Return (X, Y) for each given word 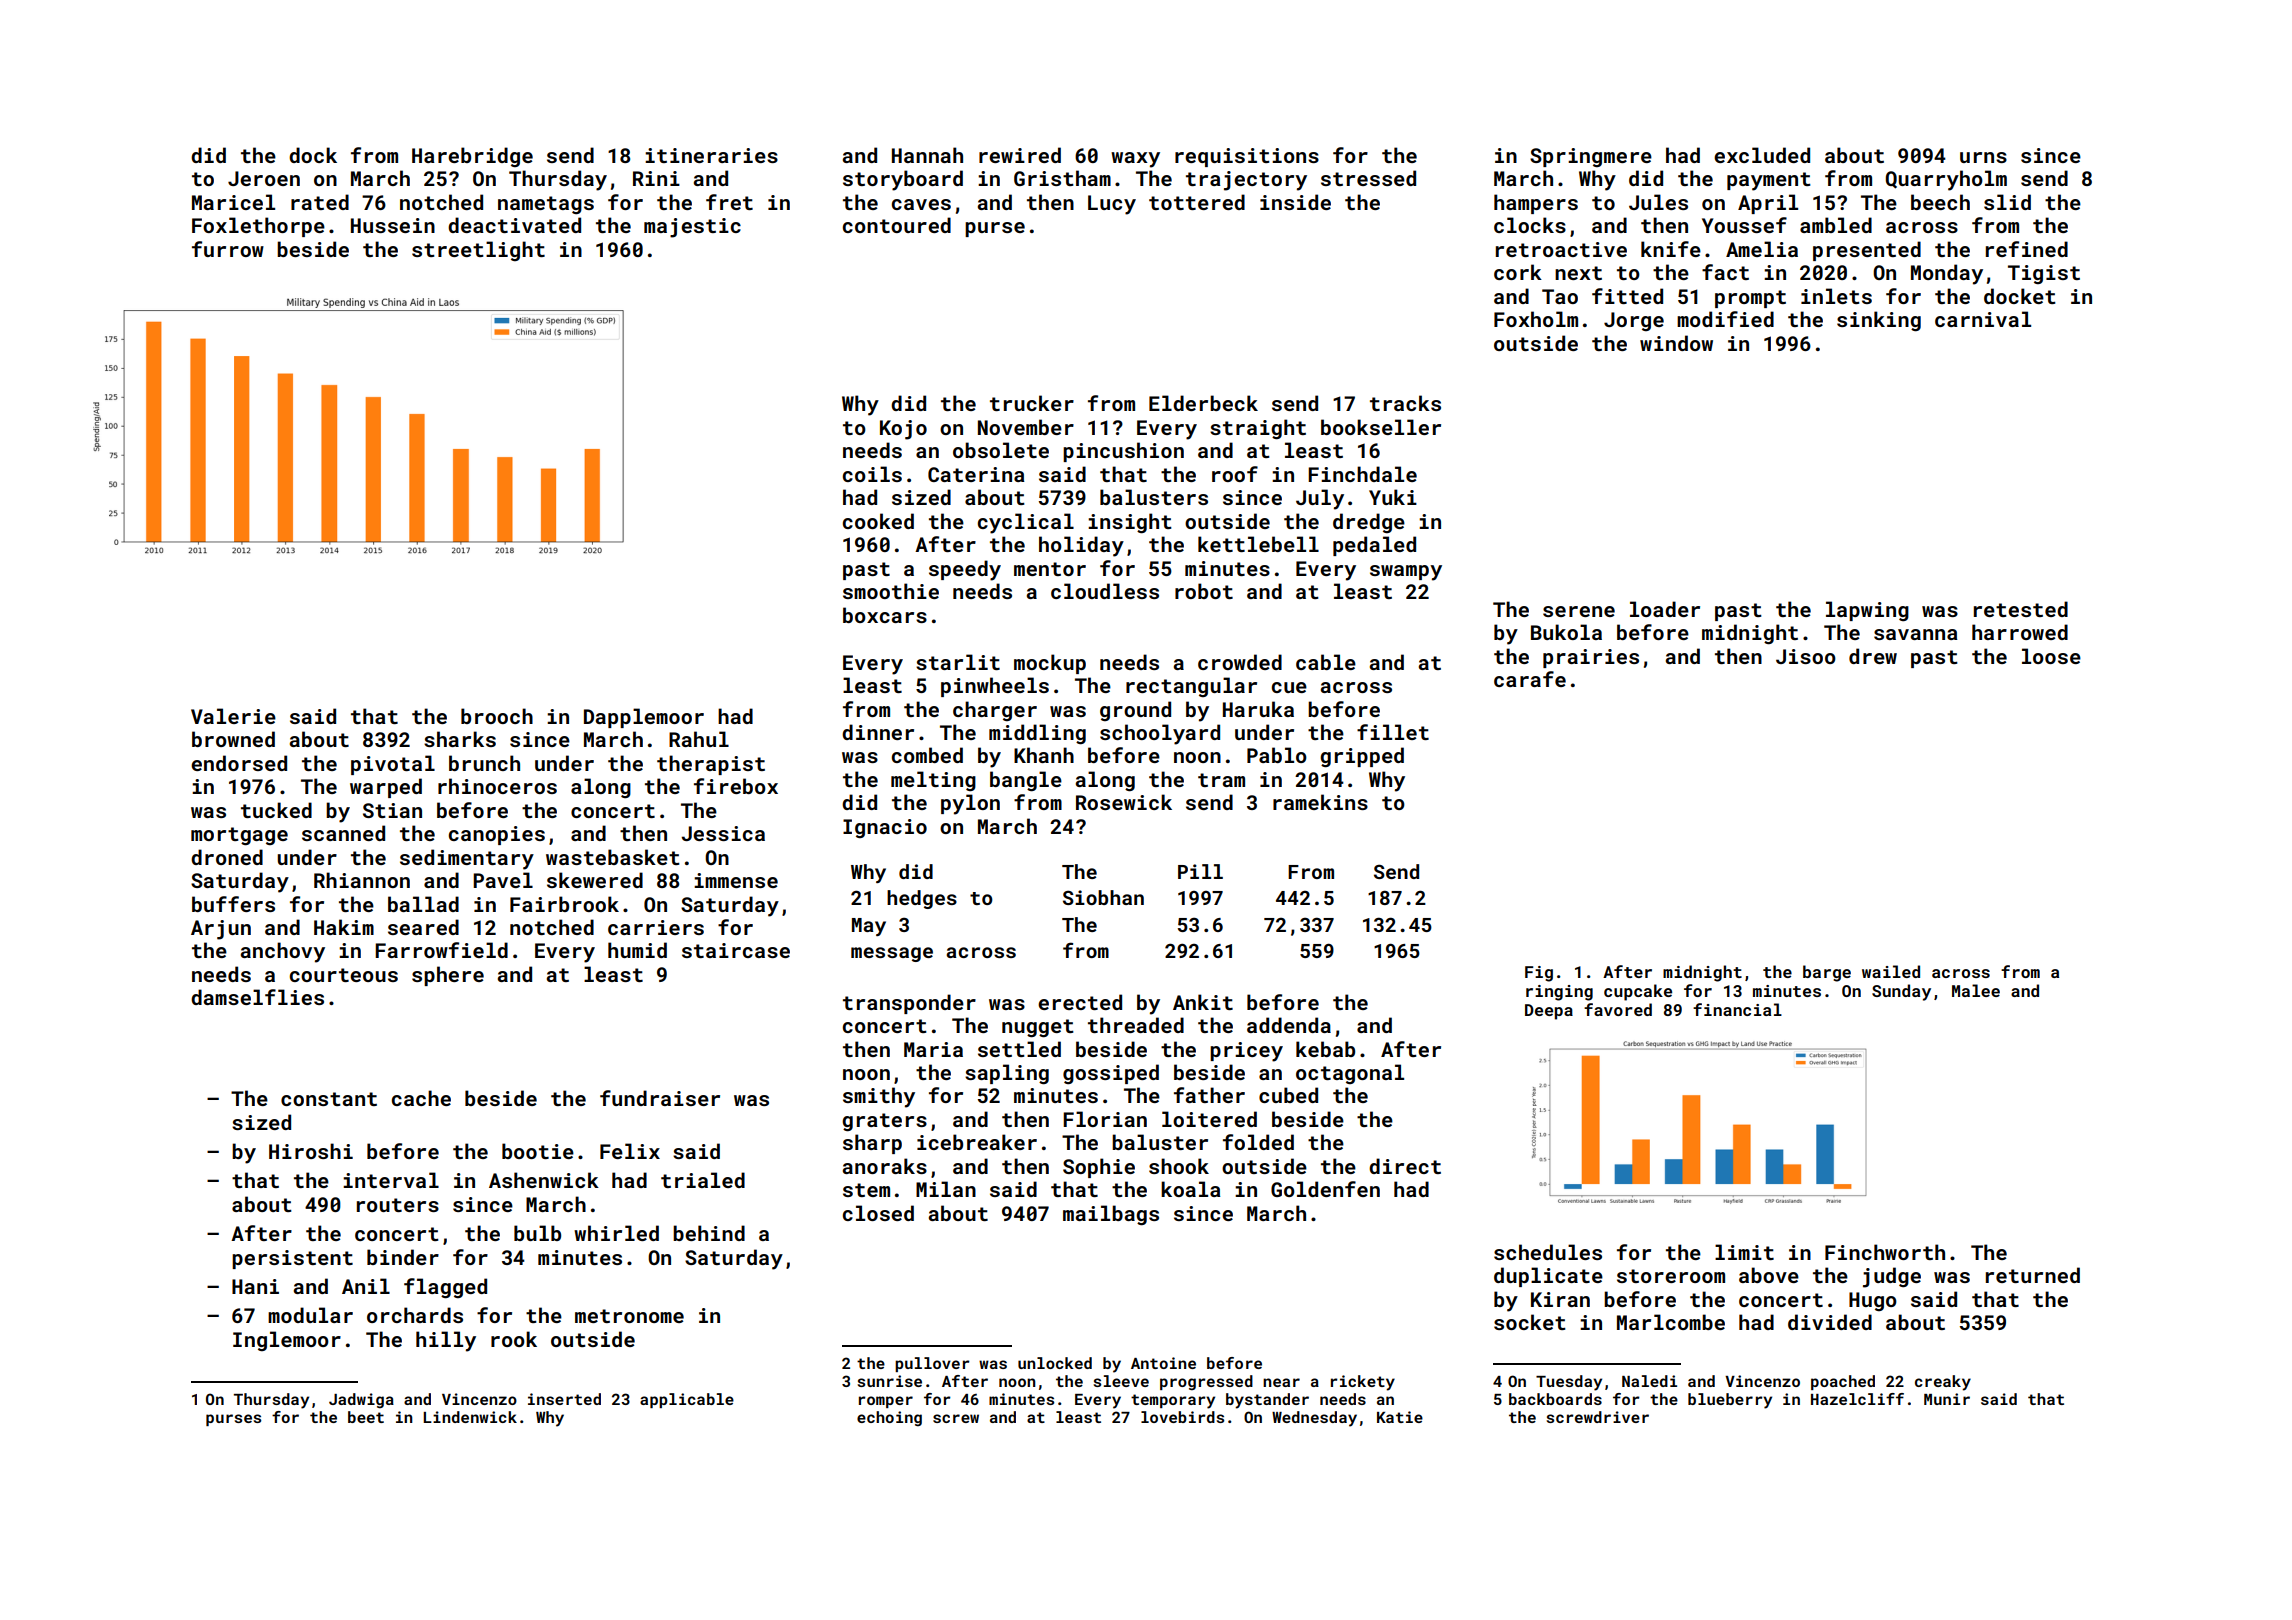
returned (2033, 1275)
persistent (292, 1259)
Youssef (1744, 225)
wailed (1891, 971)
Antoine (1163, 1363)
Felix (630, 1151)
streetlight (478, 251)
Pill (1200, 871)
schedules (1548, 1252)
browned (233, 739)
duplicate (1548, 1277)
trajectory (1246, 181)
